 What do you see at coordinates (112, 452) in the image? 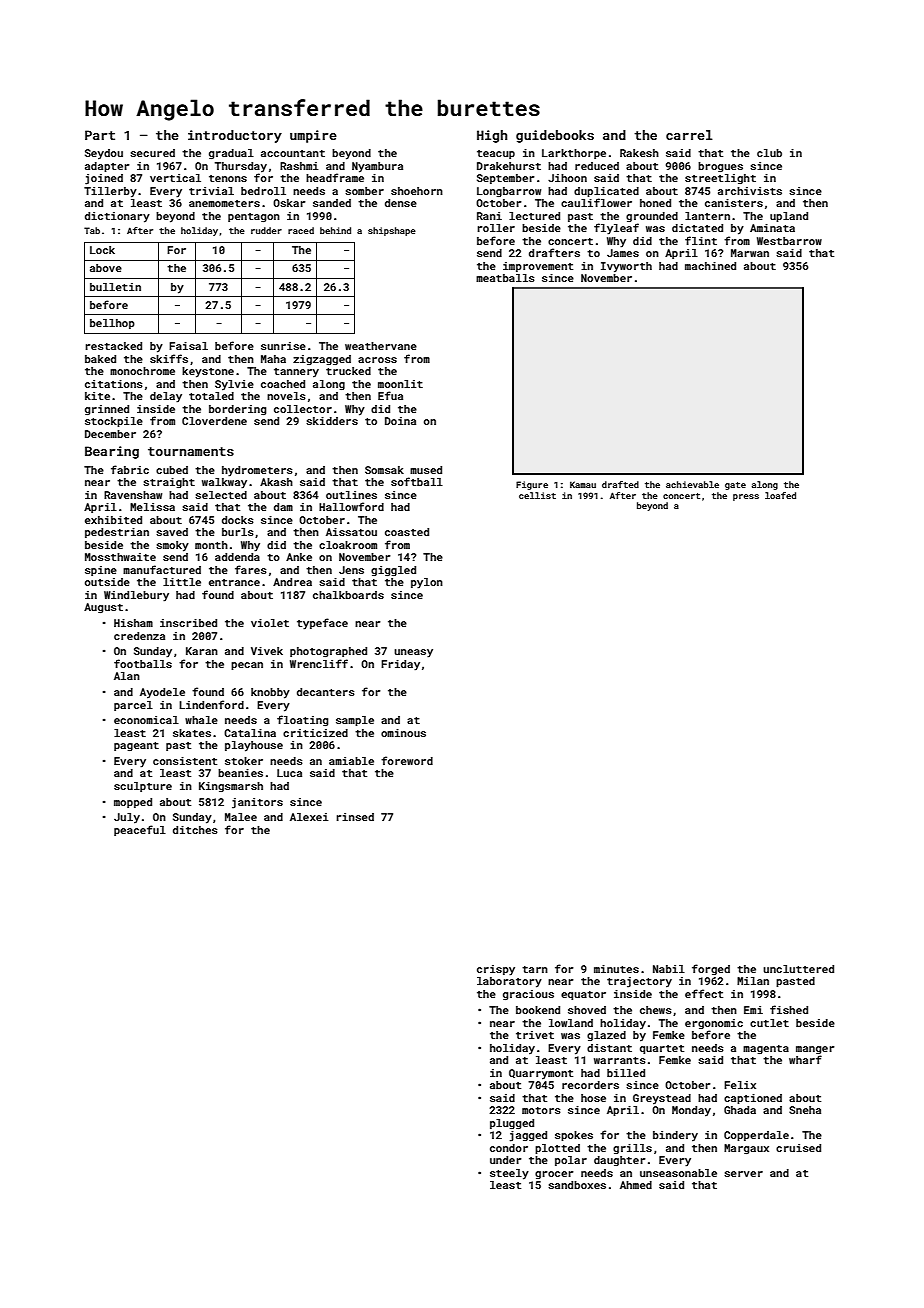
I see `Bearing` at bounding box center [112, 452].
